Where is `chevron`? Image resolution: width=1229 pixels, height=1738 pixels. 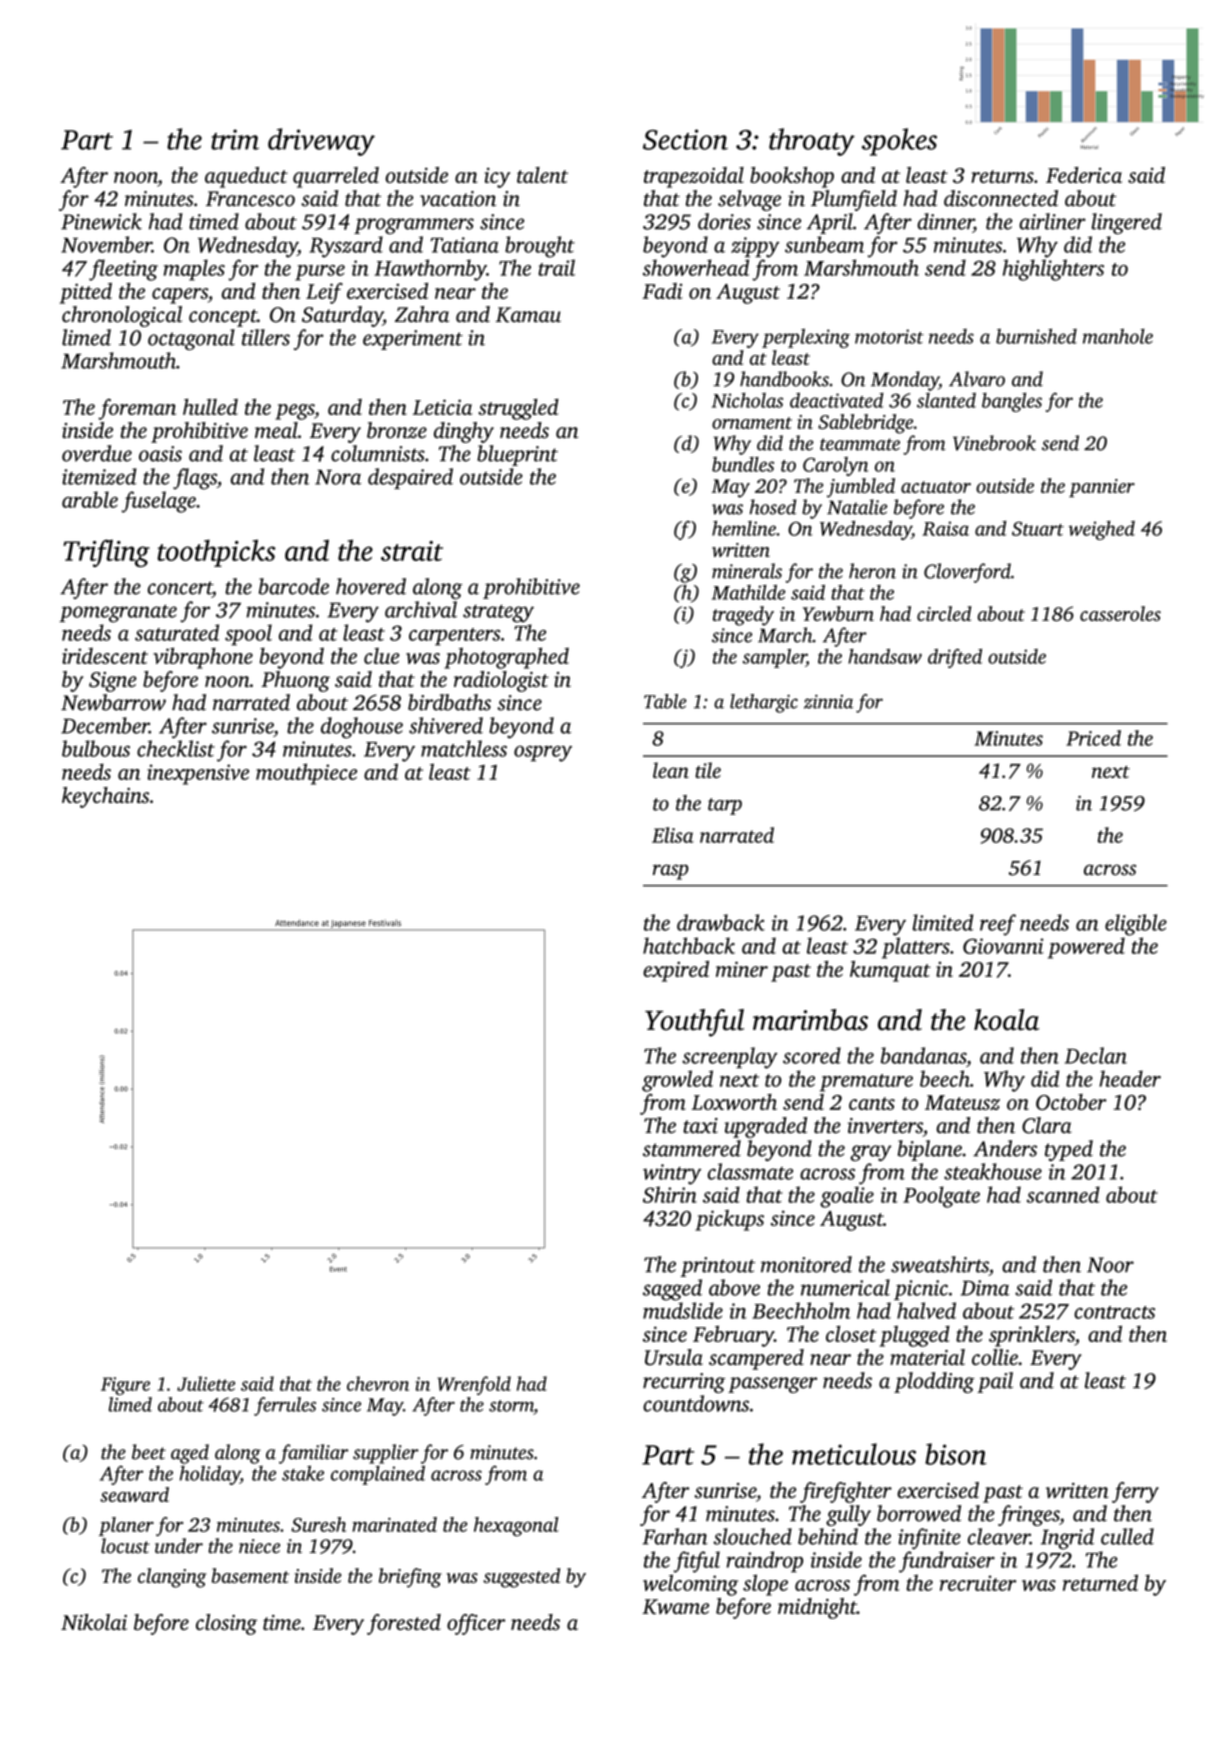
chevron is located at coordinates (378, 1383).
